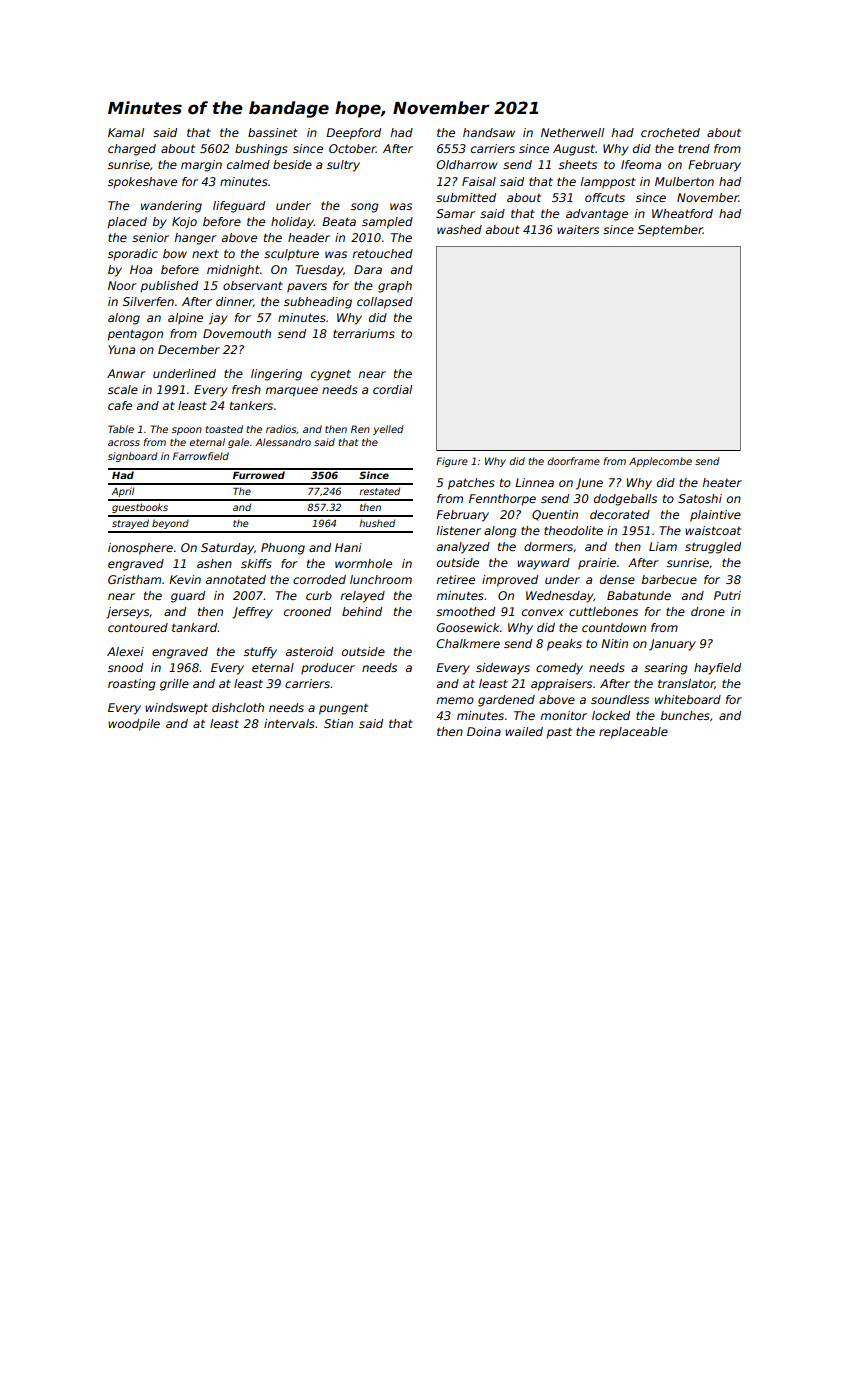 This document has height=1400, width=849. Describe the element at coordinates (353, 134) in the document. I see `Deepford` at that location.
